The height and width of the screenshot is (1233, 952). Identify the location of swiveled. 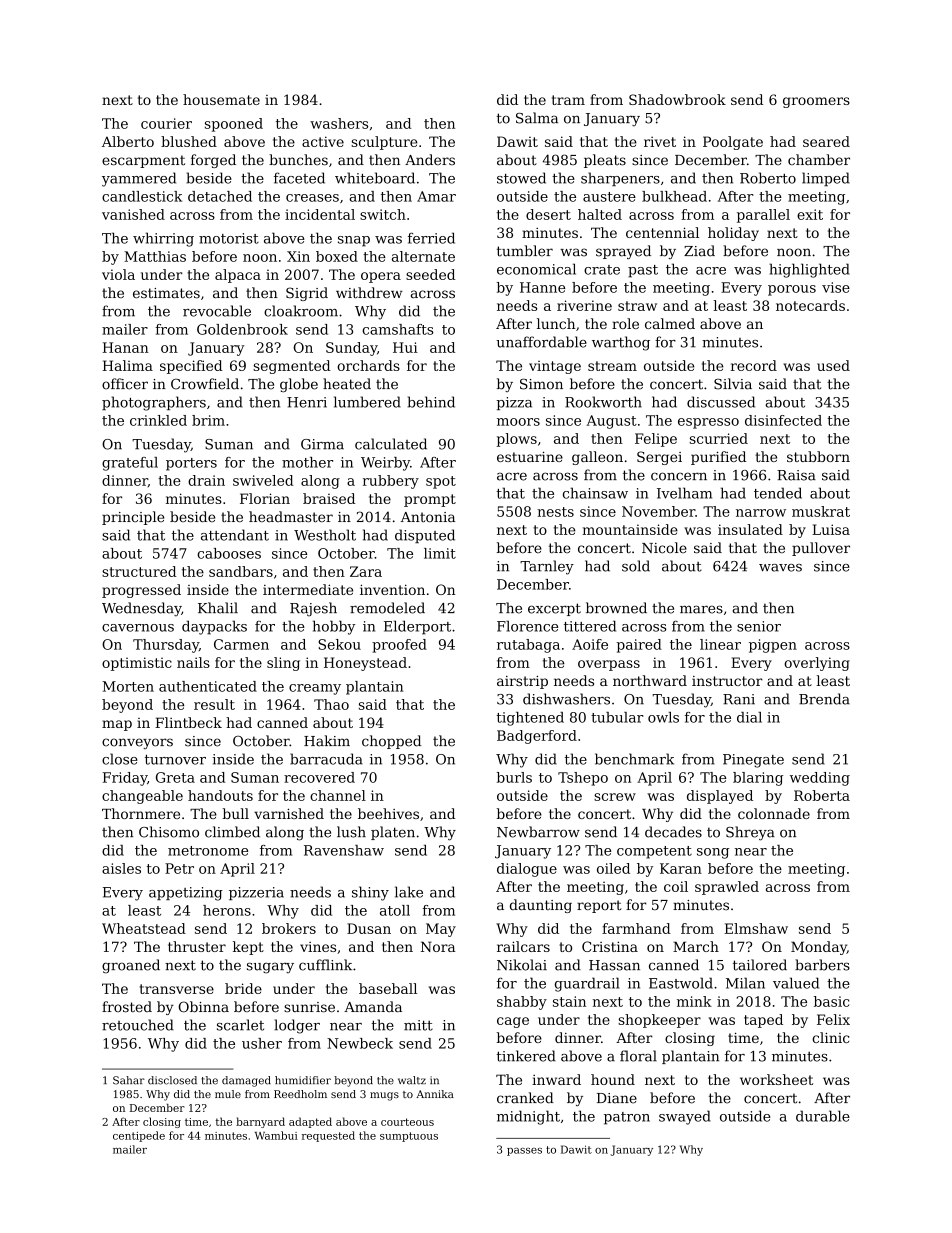
(263, 480).
